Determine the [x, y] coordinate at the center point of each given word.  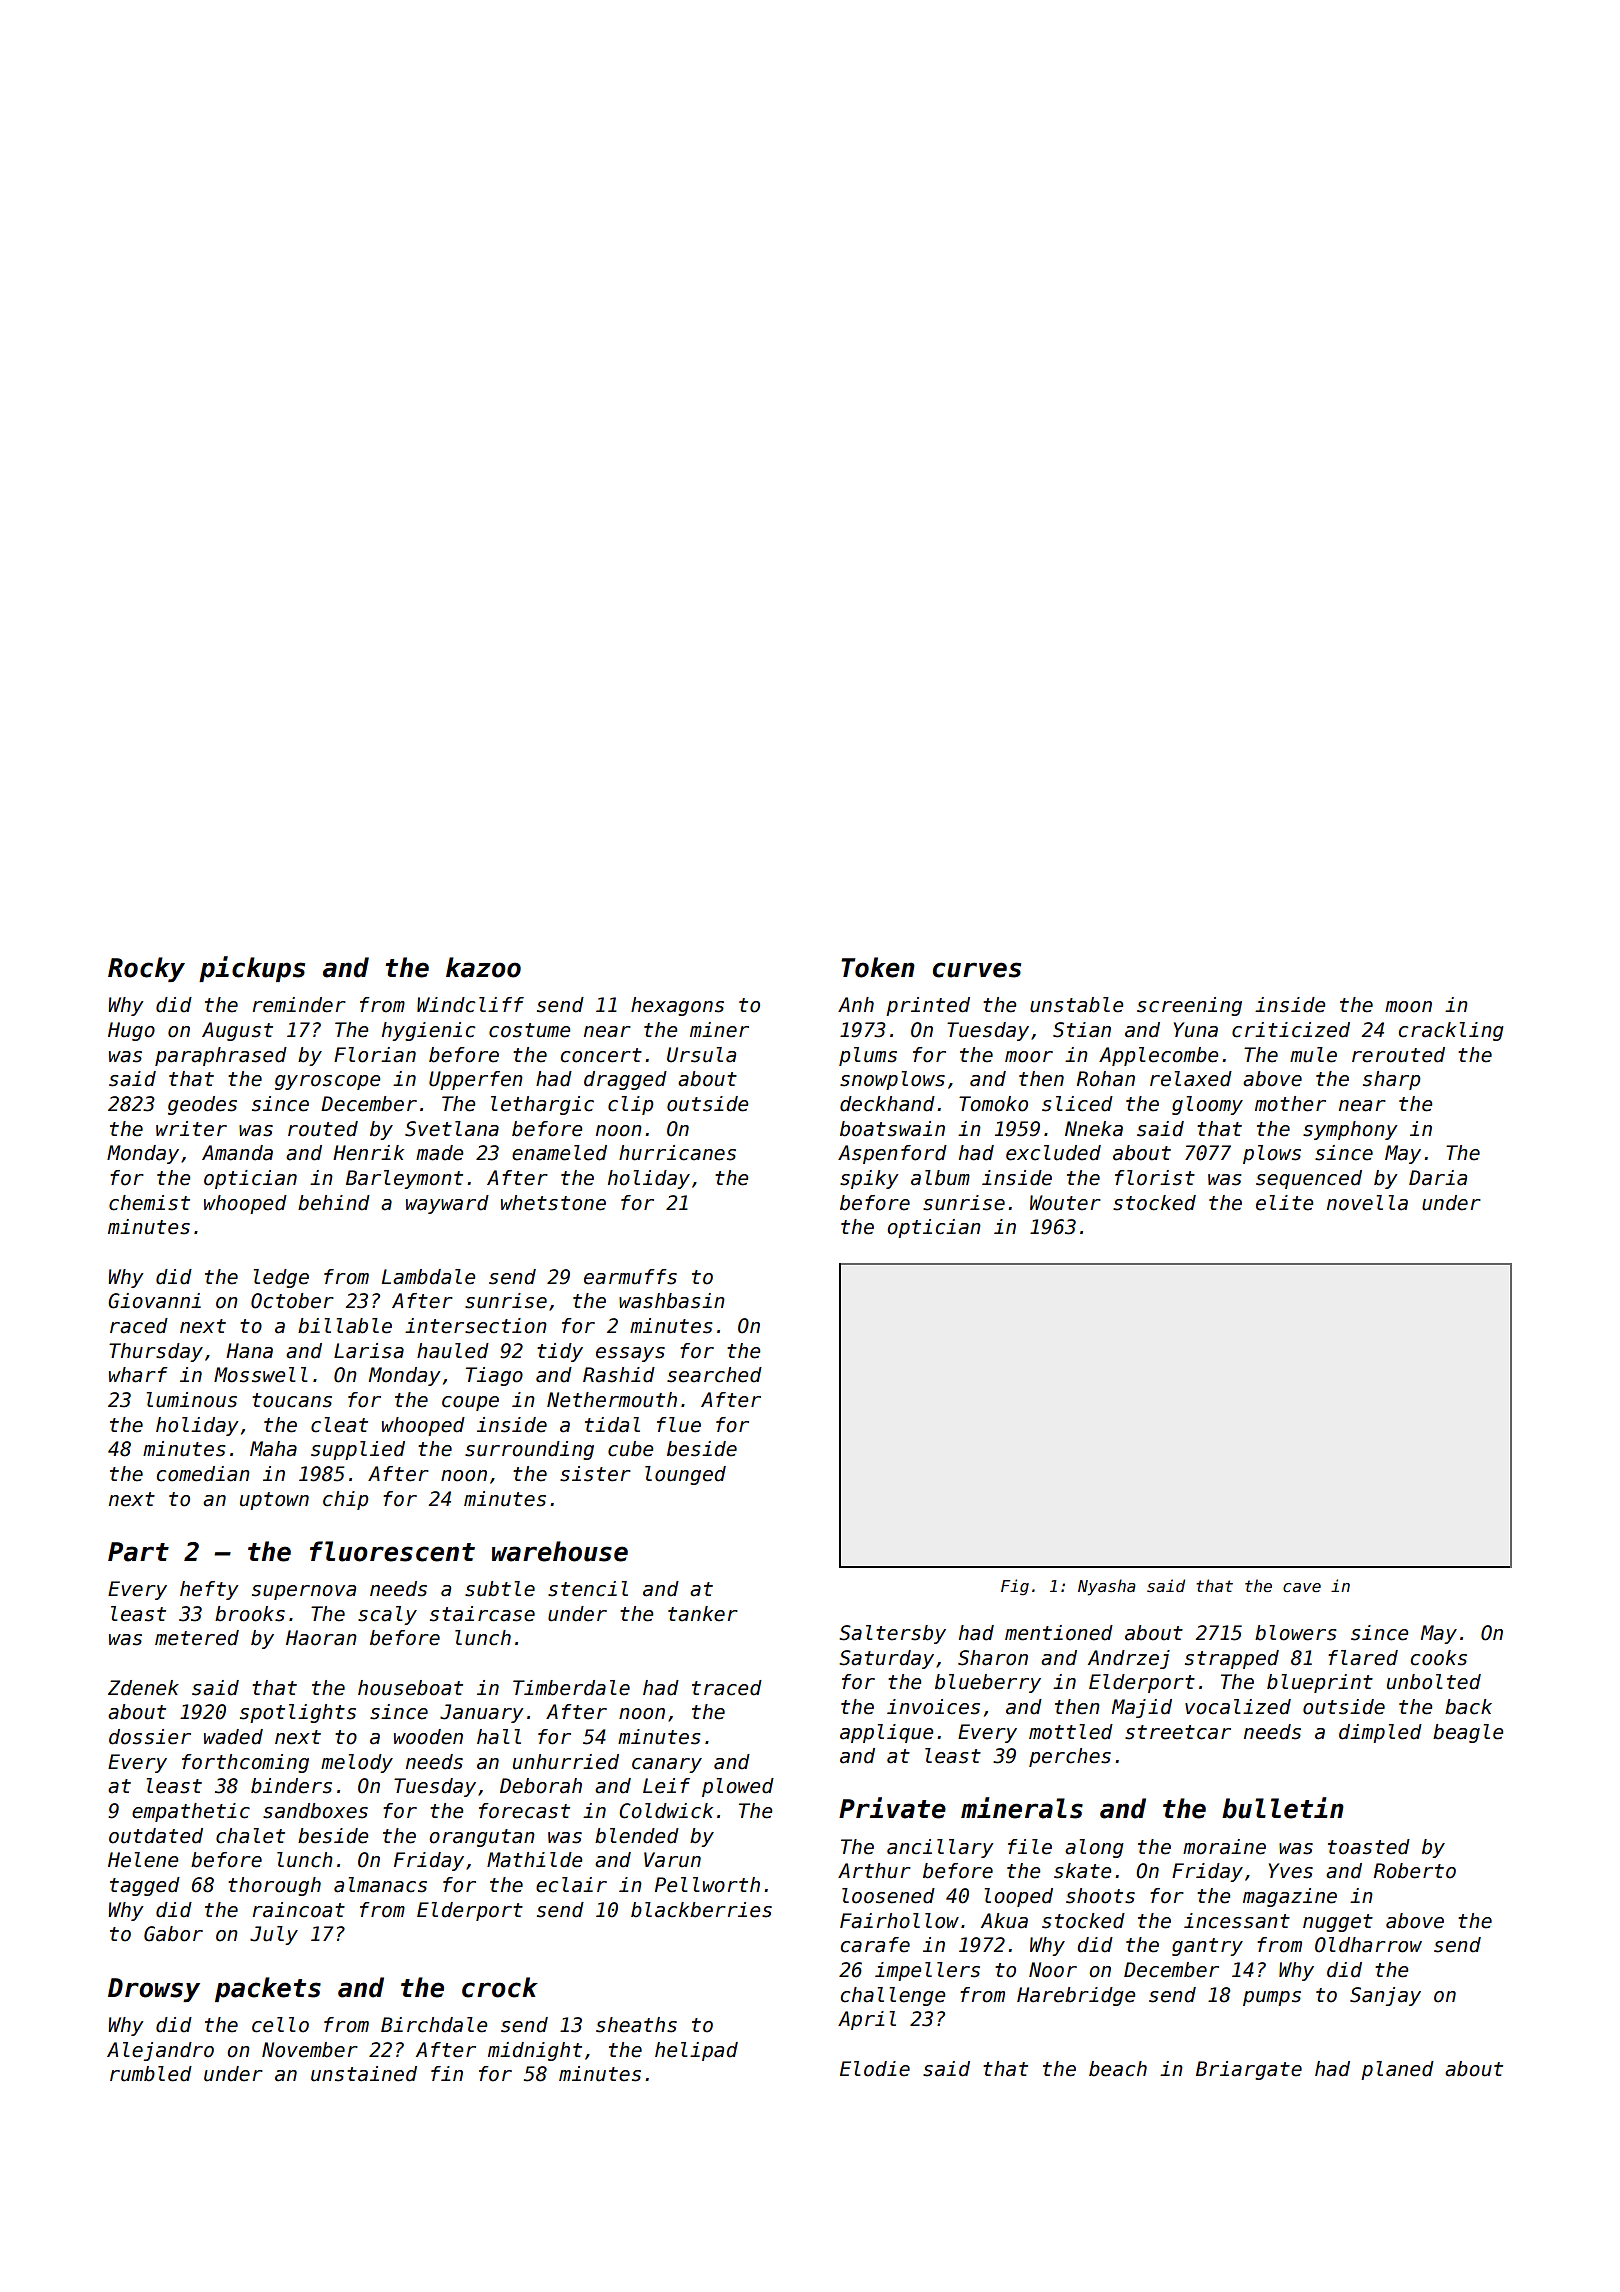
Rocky [146, 969]
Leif [666, 1786]
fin [447, 2073]
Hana [249, 1351]
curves [977, 970]
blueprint [1320, 1683]
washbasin [672, 1301]
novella [1367, 1203]
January [482, 1713]
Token [878, 967]
